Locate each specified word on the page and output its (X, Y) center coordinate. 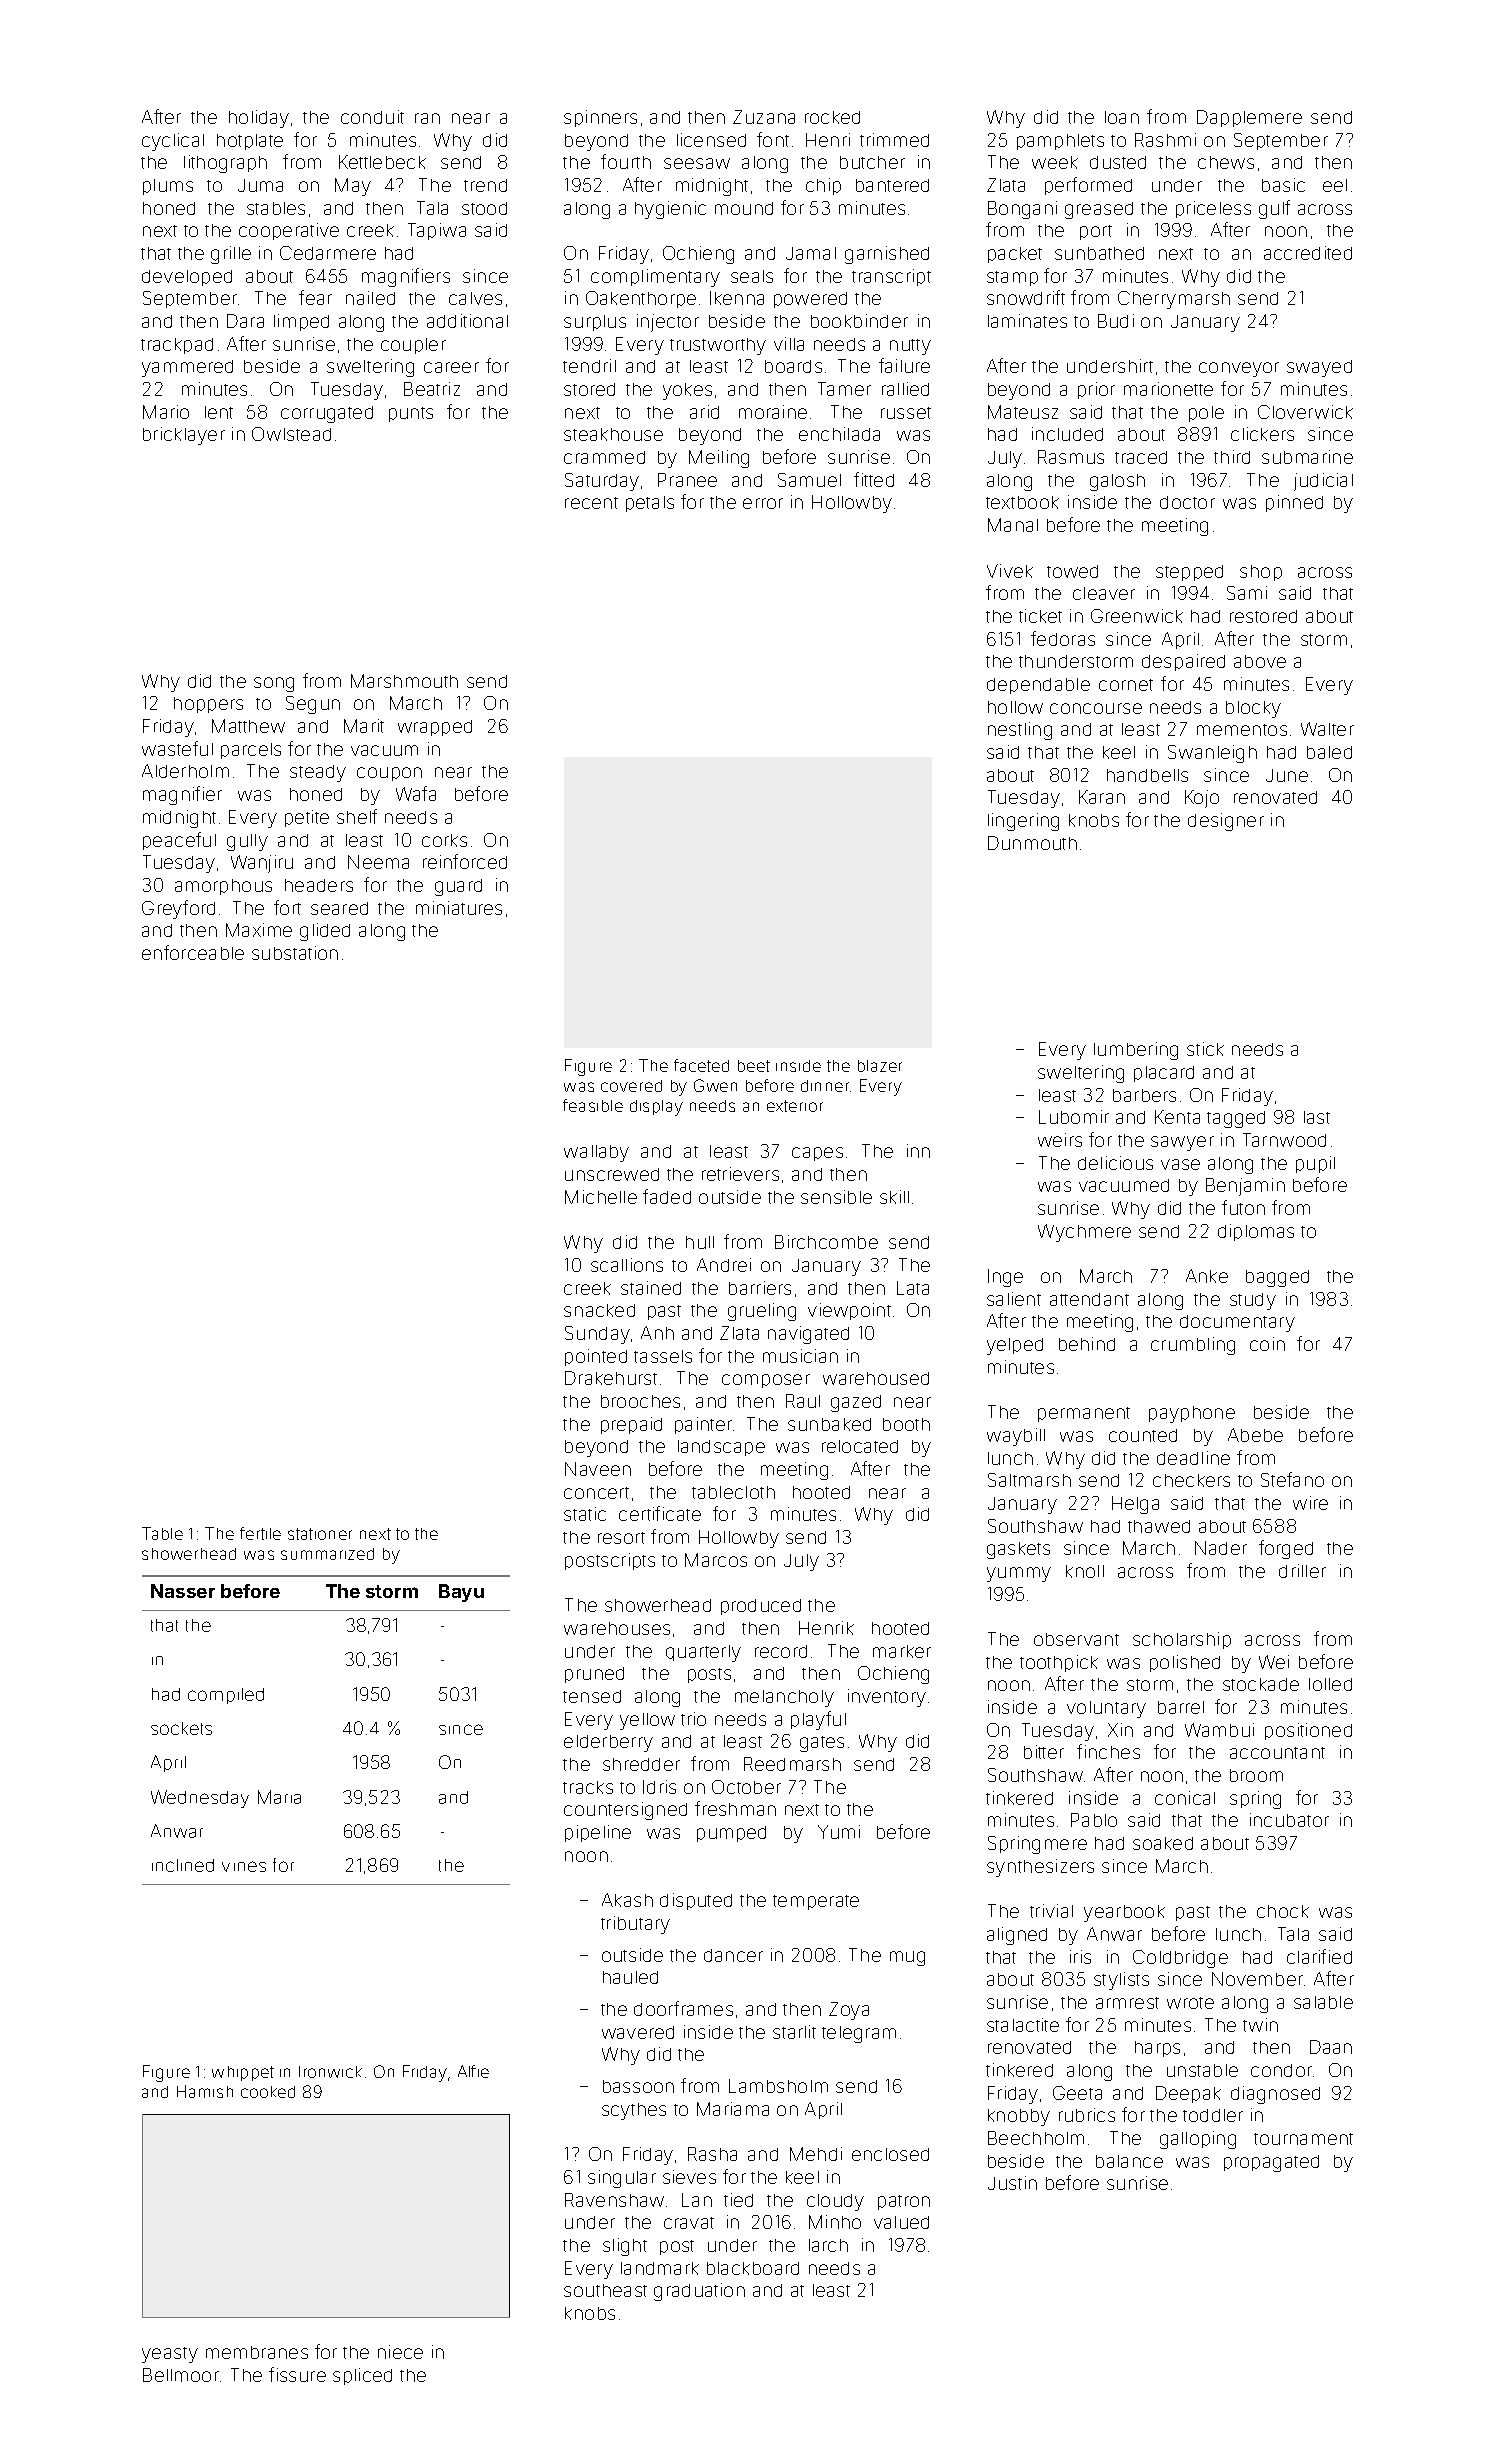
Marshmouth (404, 681)
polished (1185, 1663)
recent (591, 503)
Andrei (724, 1265)
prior (1096, 390)
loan (1122, 117)
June (1287, 775)
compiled (226, 1696)
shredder (641, 1764)
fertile (260, 1533)
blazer (880, 1066)
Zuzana (764, 117)
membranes (257, 2352)
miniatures (459, 908)
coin (1267, 1344)
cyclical (173, 142)
